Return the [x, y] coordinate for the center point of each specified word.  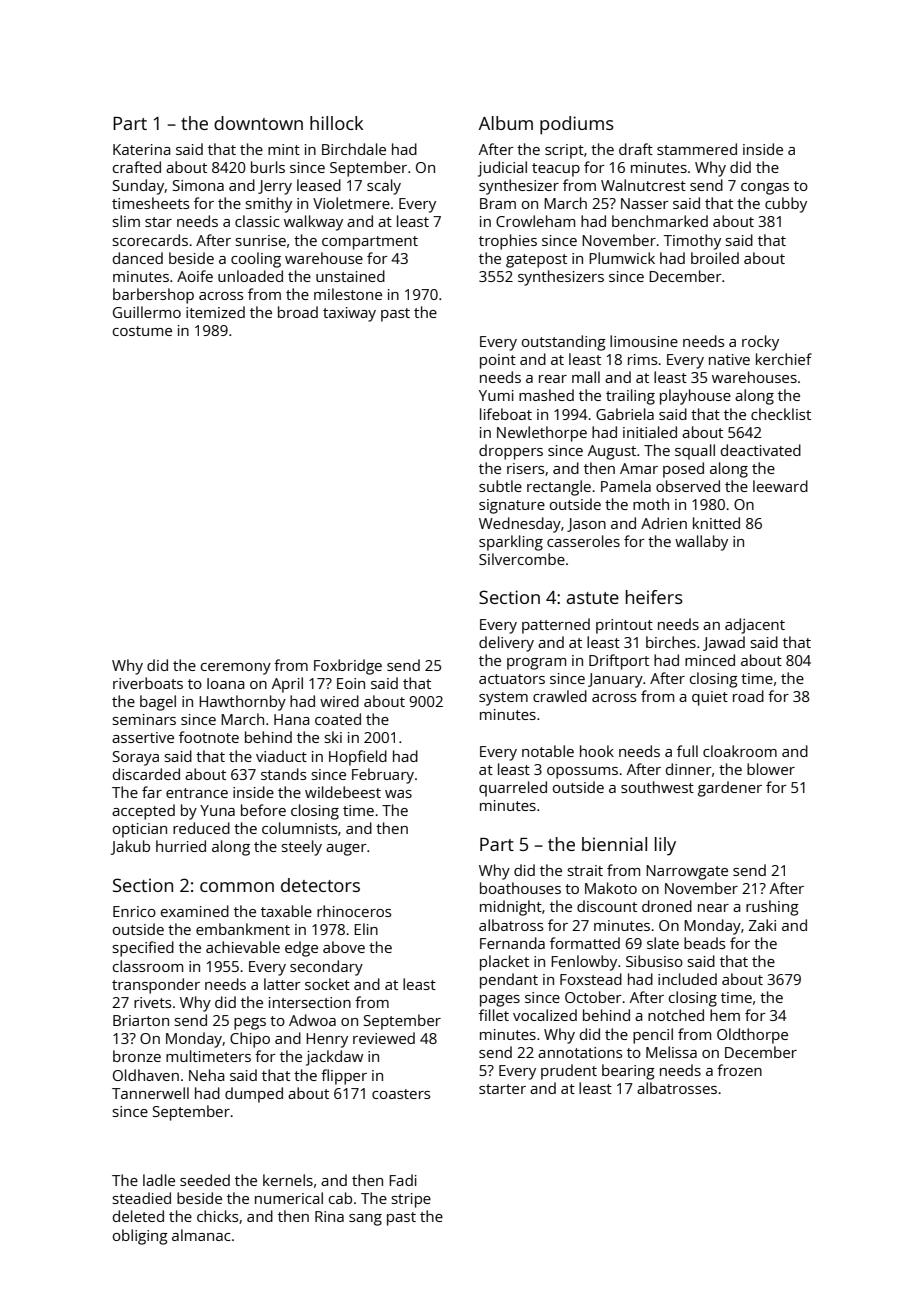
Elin [366, 929]
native [729, 359]
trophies [508, 242]
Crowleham [535, 221]
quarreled [513, 789]
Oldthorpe [752, 1036]
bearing [628, 1072]
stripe [411, 1200]
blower [771, 769]
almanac [201, 1235]
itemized [215, 312]
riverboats [148, 683]
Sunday [139, 187]
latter [282, 984]
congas [765, 189]
